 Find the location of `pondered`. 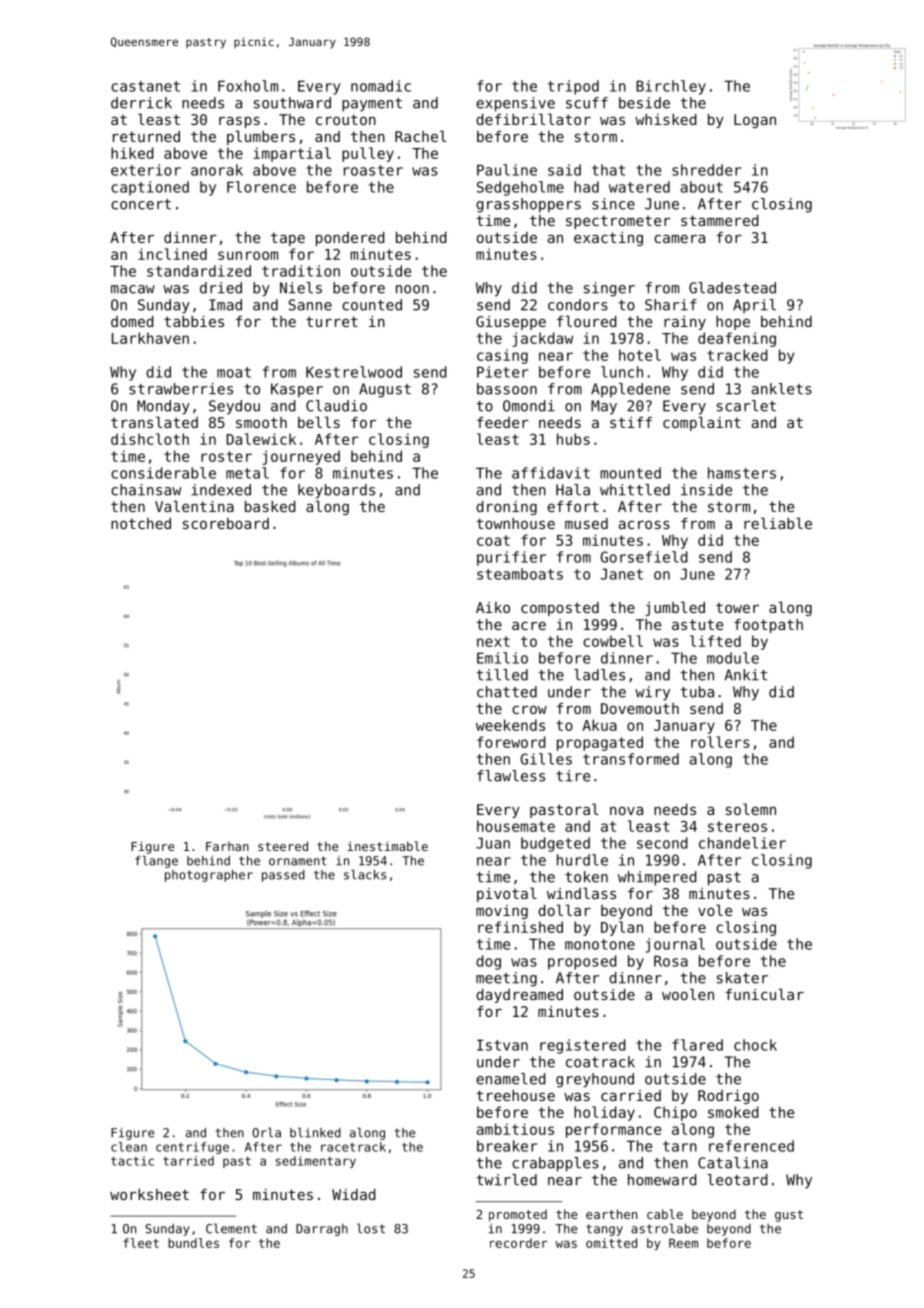

pondered is located at coordinates (350, 239).
